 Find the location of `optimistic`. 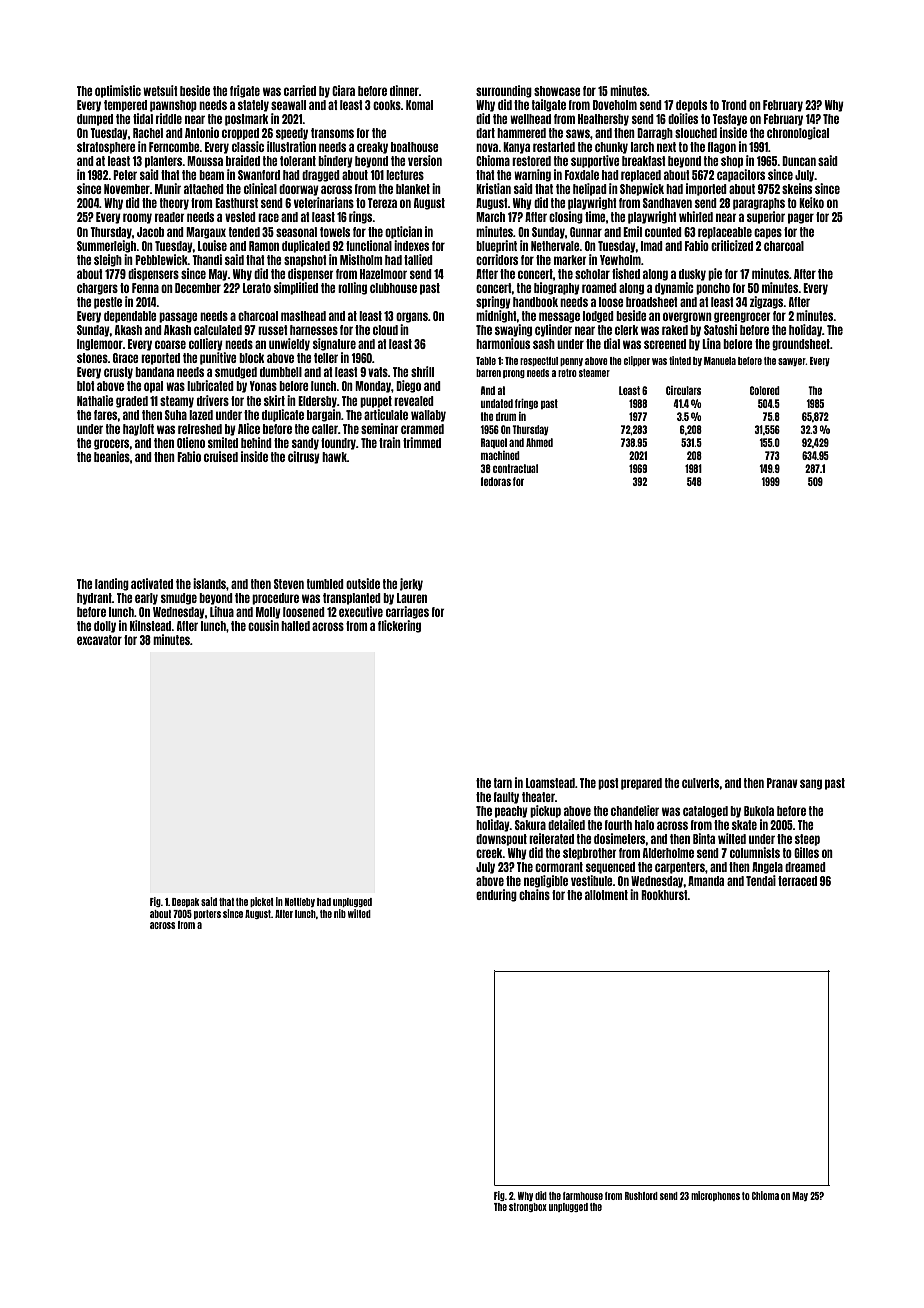

optimistic is located at coordinates (118, 91).
